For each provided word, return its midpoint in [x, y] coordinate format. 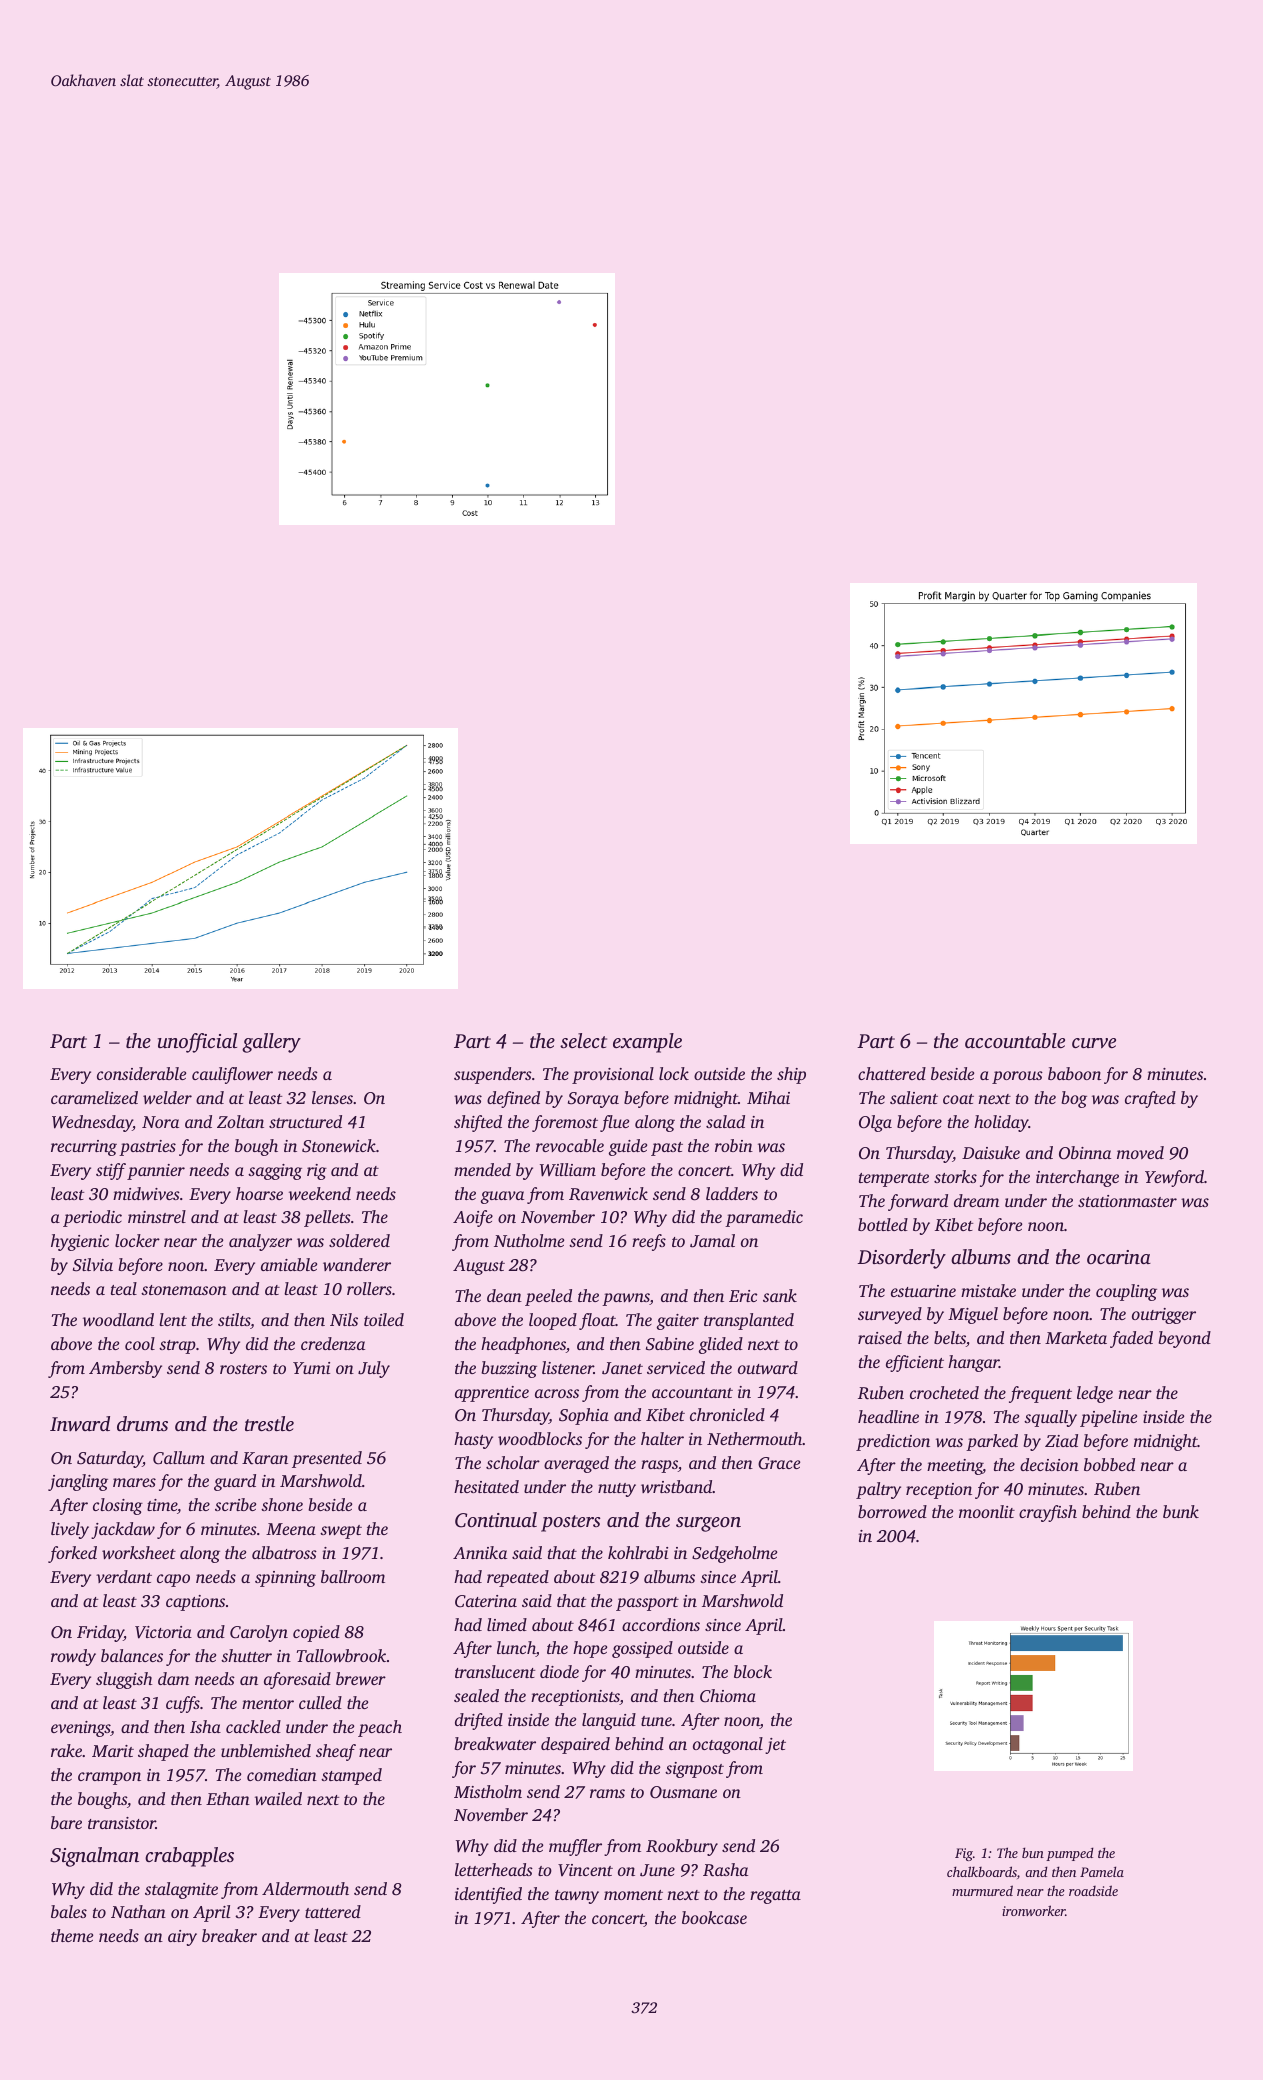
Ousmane [683, 1792]
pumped [1070, 1854]
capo [173, 1580]
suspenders [493, 1075]
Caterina [486, 1601]
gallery [271, 1043]
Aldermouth [305, 1888]
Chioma [728, 1696]
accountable [1015, 1040]
